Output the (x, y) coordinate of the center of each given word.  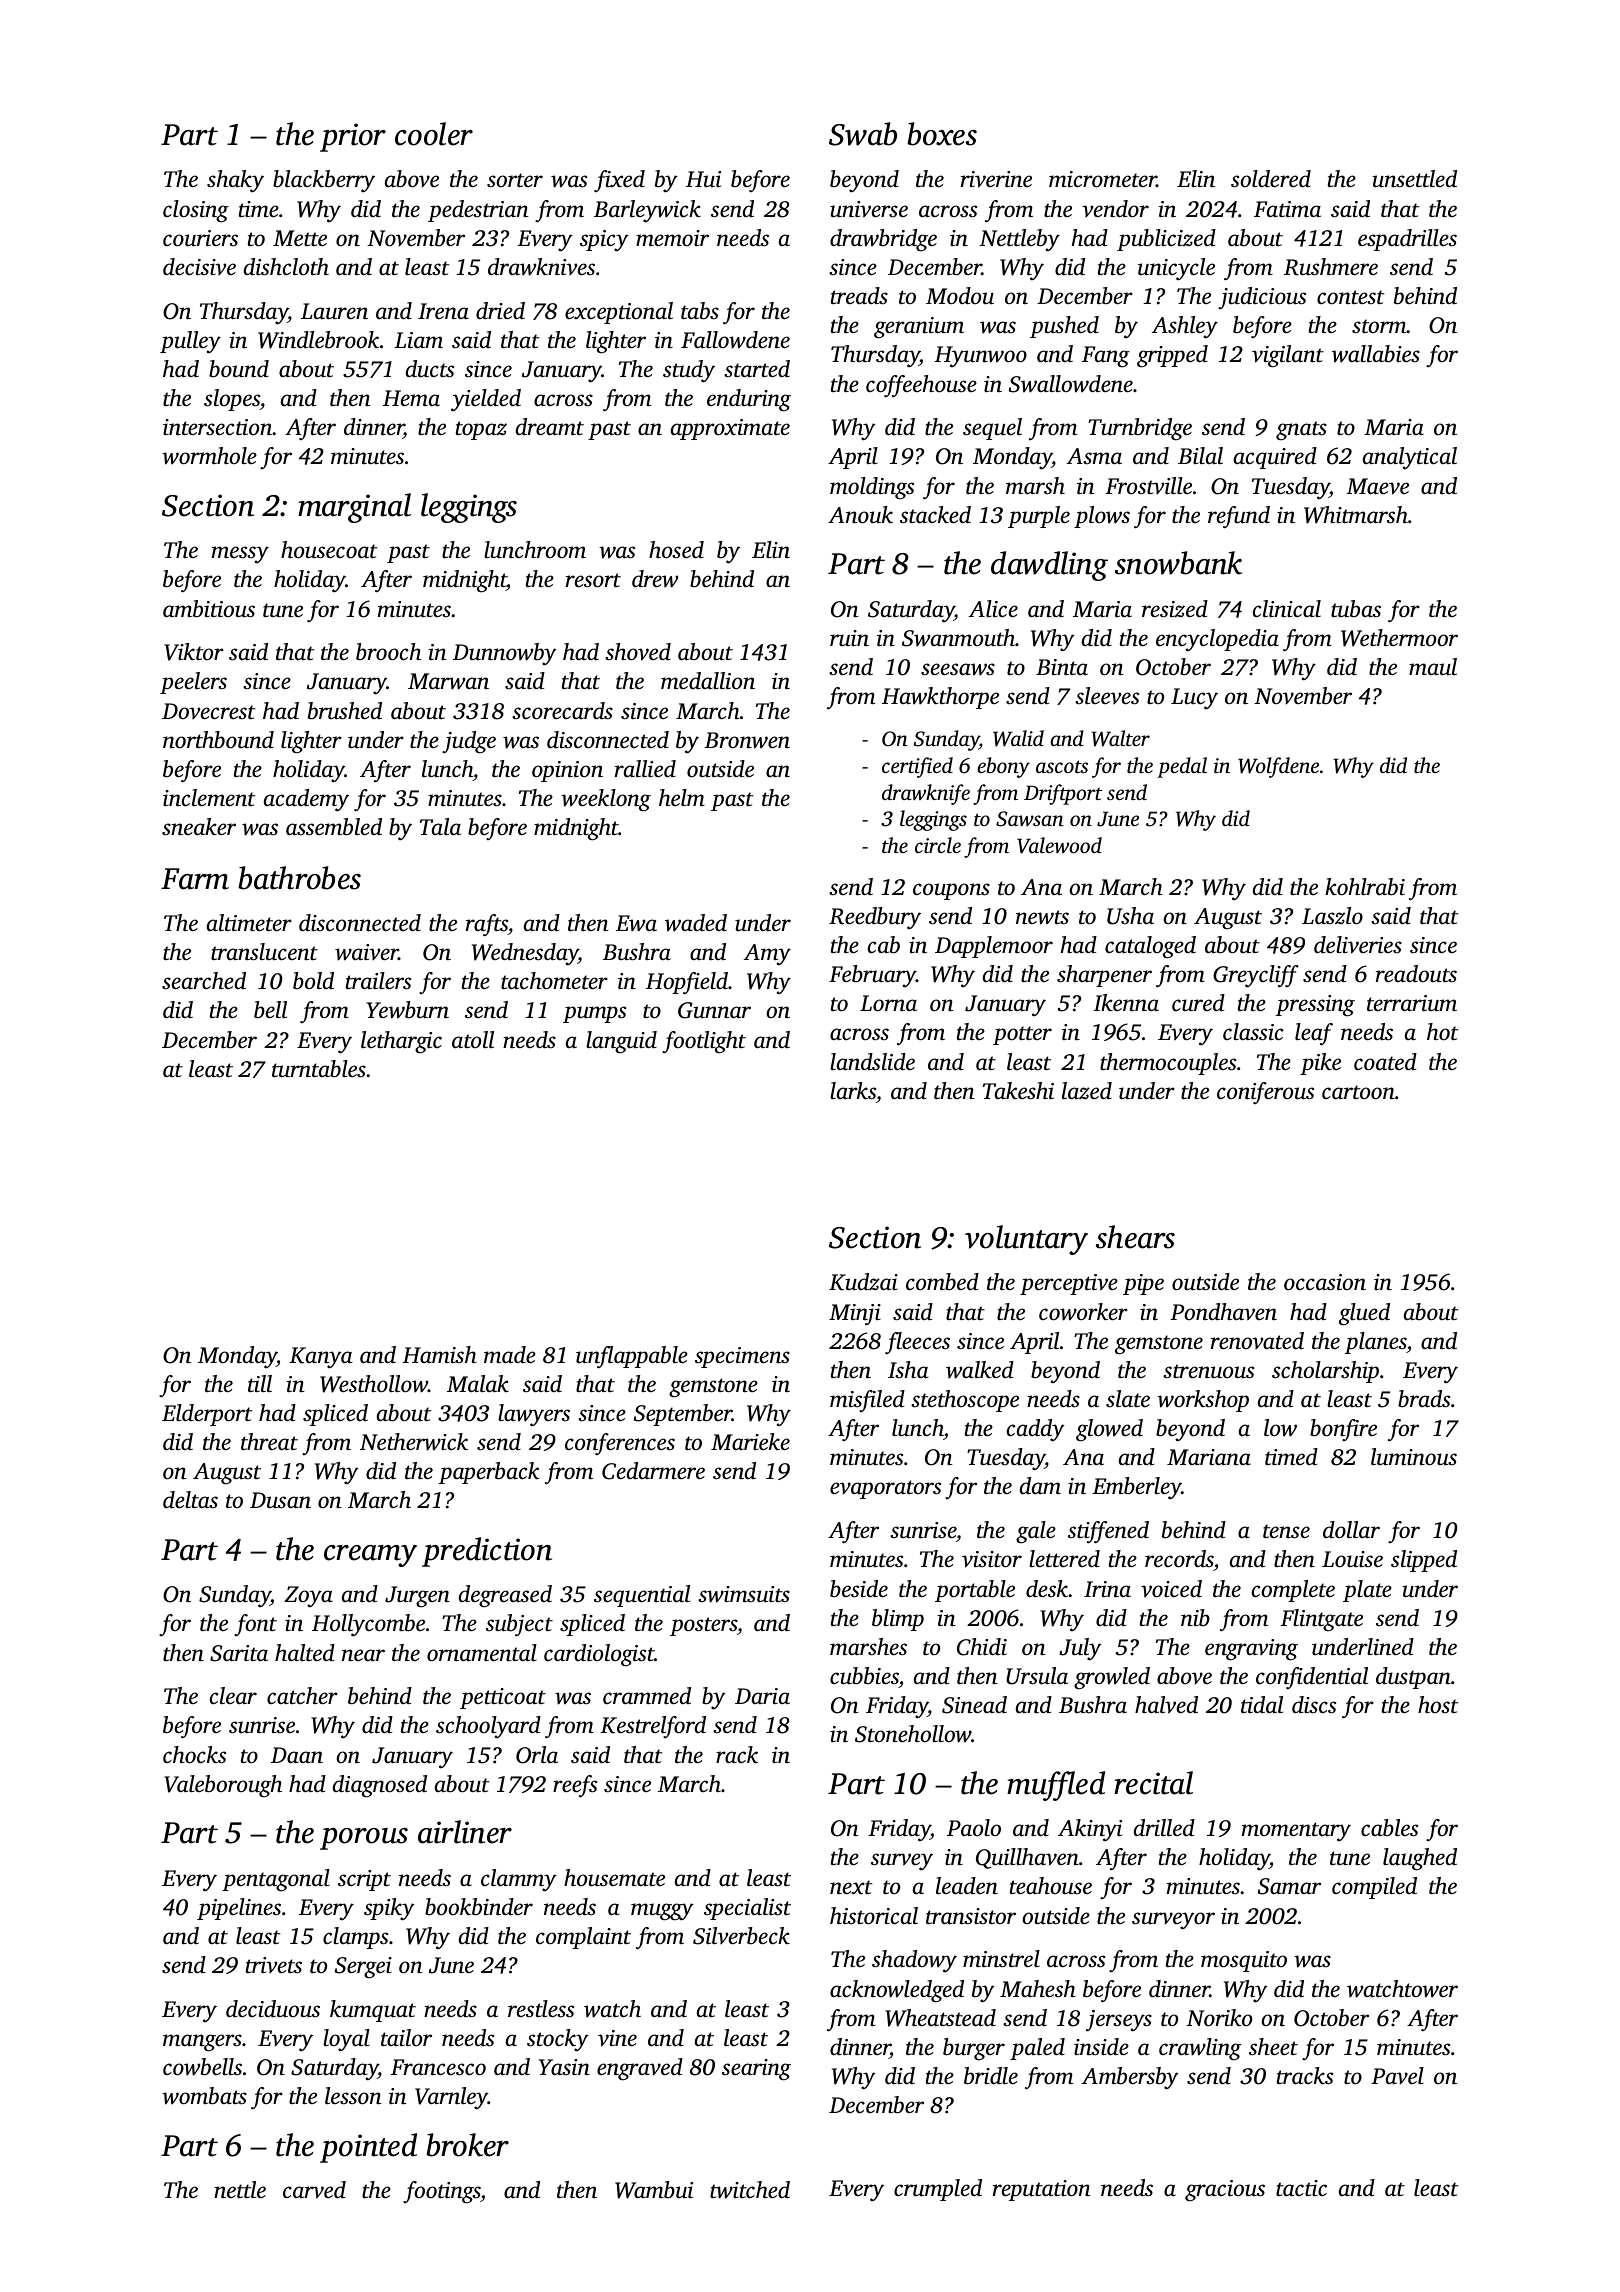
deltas (190, 1500)
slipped (1424, 1561)
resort (593, 580)
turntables (319, 1069)
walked (980, 1370)
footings (442, 2192)
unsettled (1414, 179)
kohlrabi (1365, 887)
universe (869, 209)
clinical (1287, 609)
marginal (354, 508)
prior (353, 137)
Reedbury (875, 918)
